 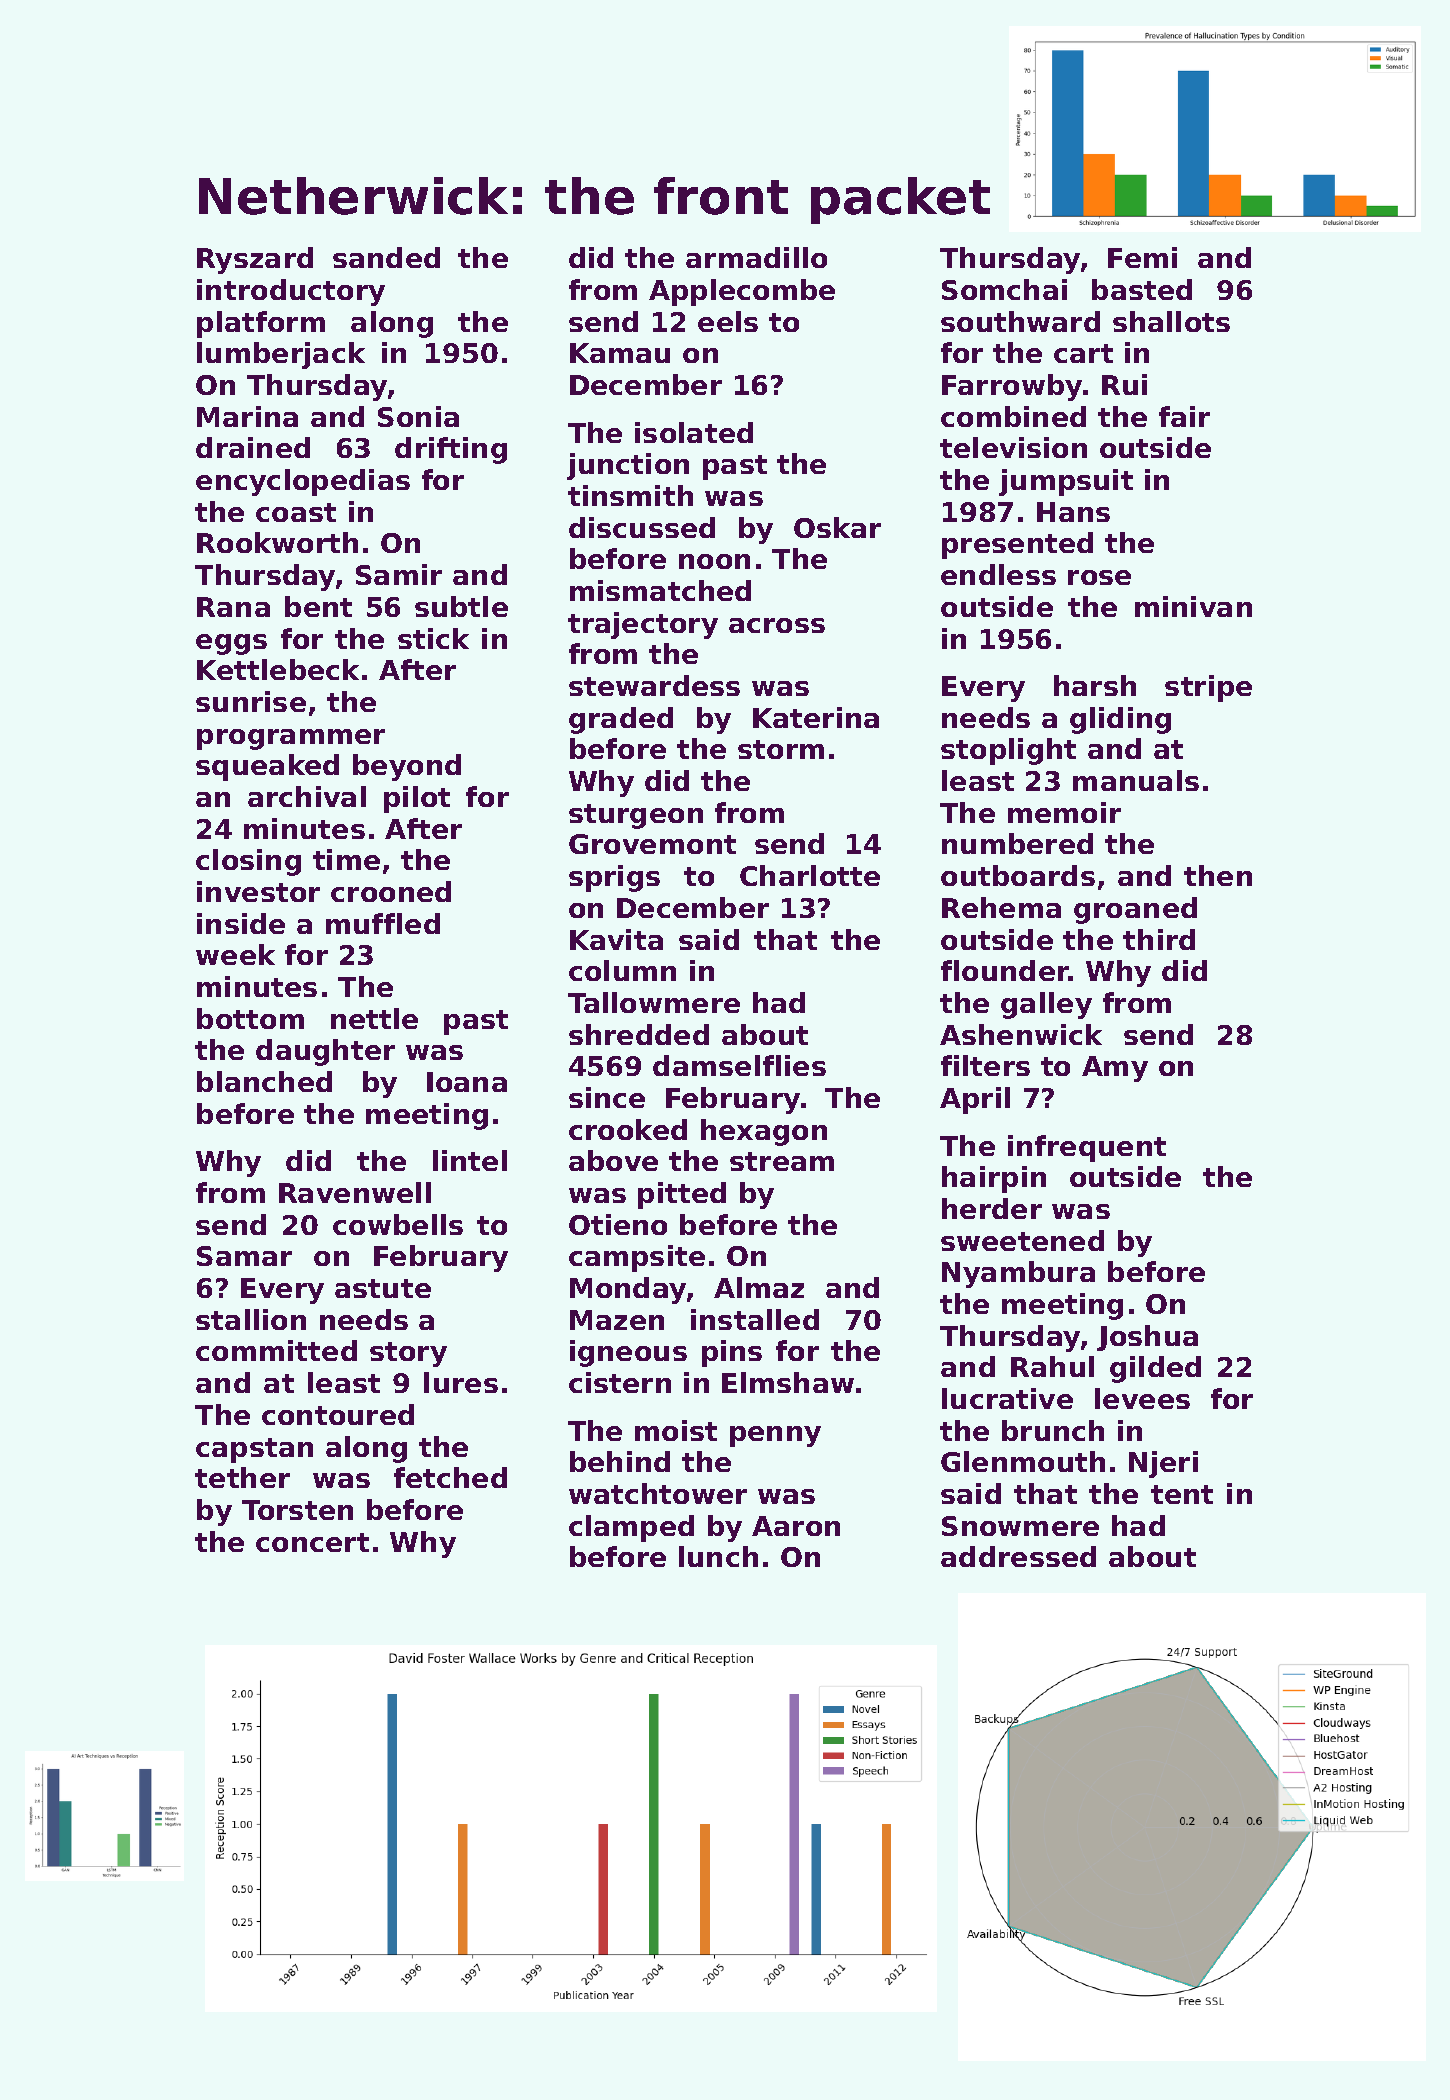 What do you see at coordinates (264, 1081) in the document?
I see `blanched` at bounding box center [264, 1081].
